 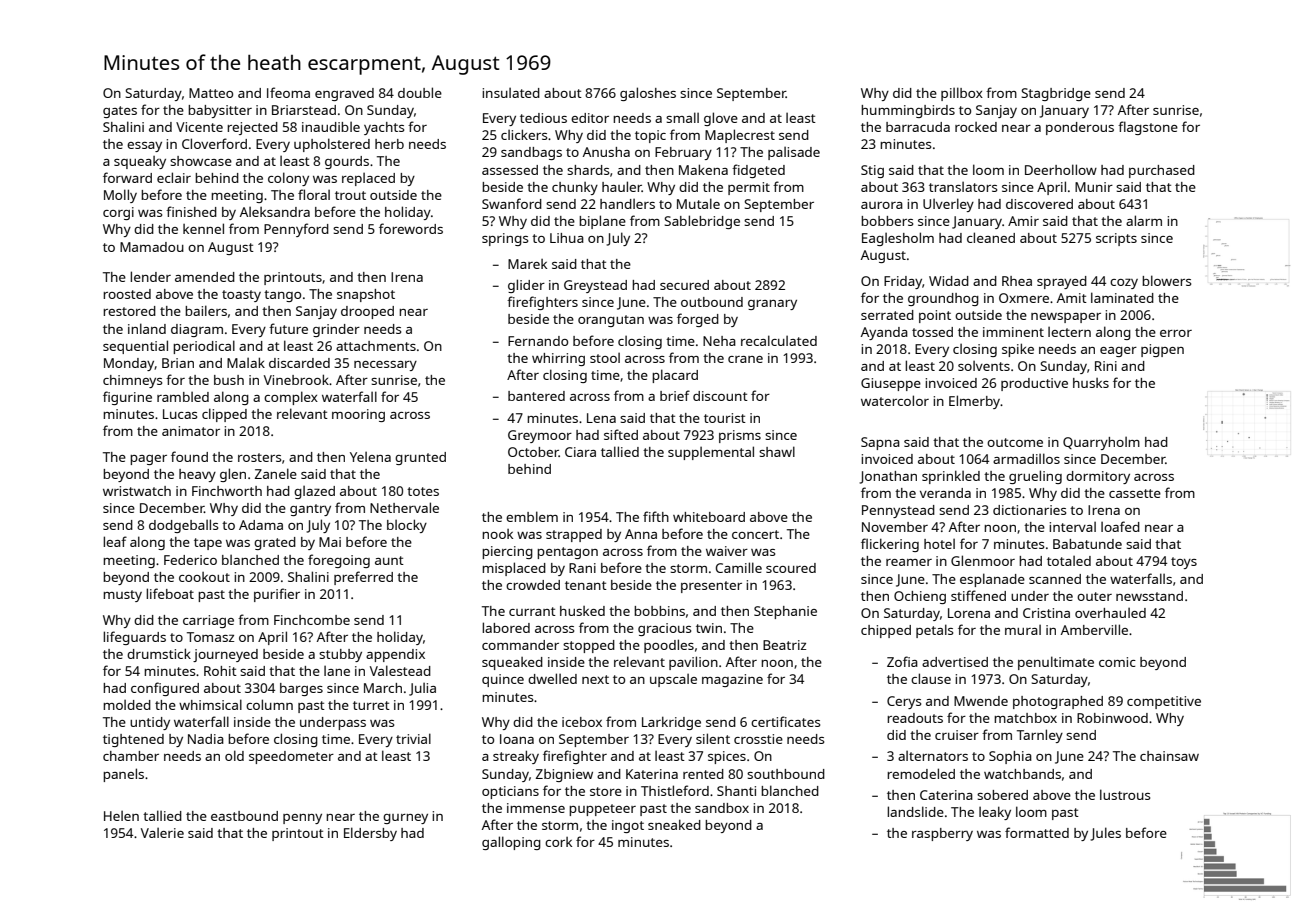 I want to click on dictionaries, so click(x=1029, y=510).
